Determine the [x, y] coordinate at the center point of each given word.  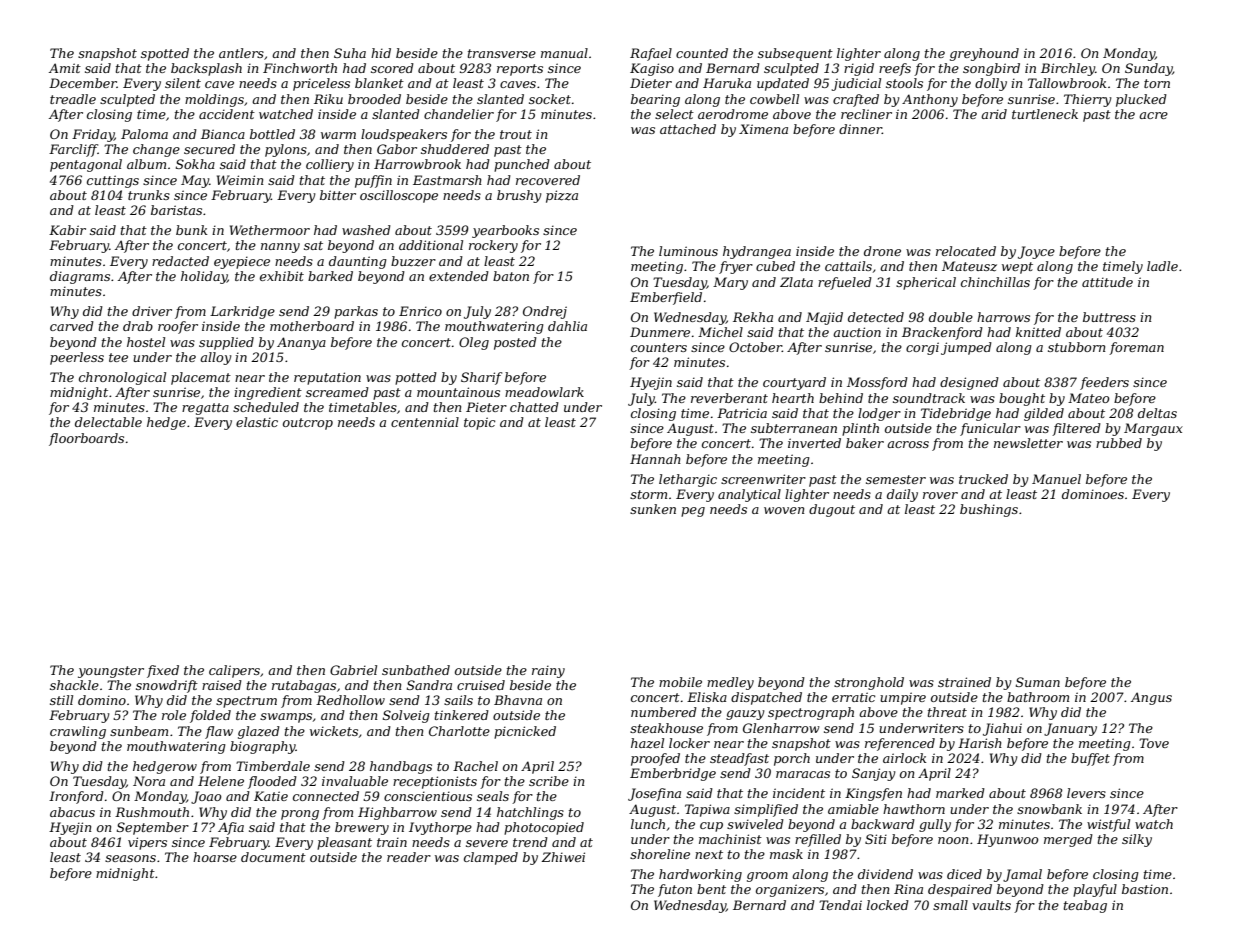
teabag [1085, 906]
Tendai [840, 905]
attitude [1107, 282]
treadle [73, 99]
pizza [562, 196]
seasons [130, 858]
